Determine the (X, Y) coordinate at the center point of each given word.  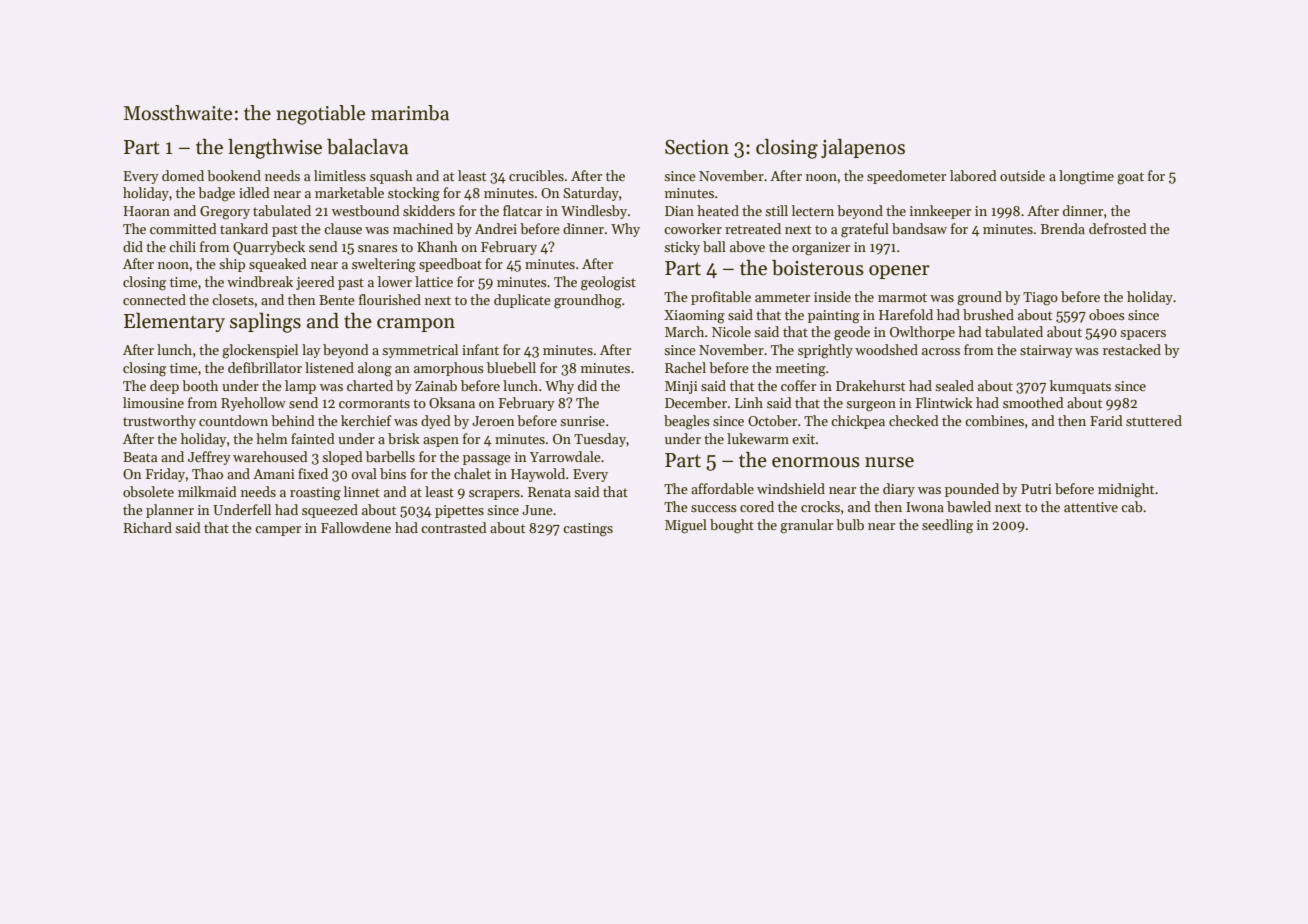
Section (697, 147)
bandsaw (919, 228)
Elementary (174, 322)
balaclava (367, 147)
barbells (390, 456)
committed (183, 228)
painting (834, 317)
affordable (722, 488)
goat (1130, 178)
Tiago (1040, 299)
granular (806, 526)
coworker (693, 228)
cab (1132, 506)
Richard (148, 527)
